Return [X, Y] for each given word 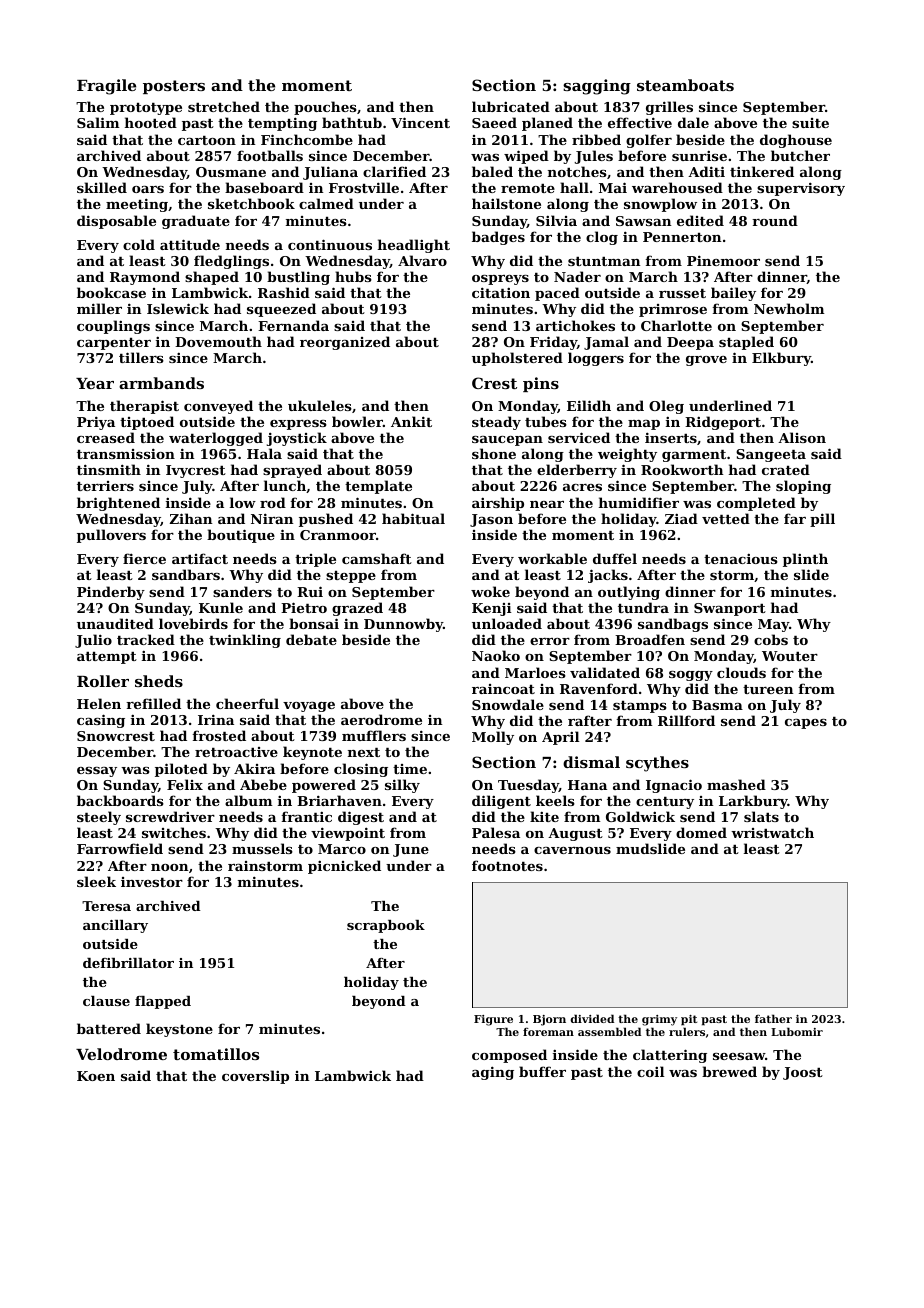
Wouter [790, 656]
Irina [216, 719]
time [410, 769]
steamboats [685, 85]
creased [106, 437]
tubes [546, 421]
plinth [805, 560]
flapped [163, 1002]
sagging [597, 87]
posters [174, 87]
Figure [493, 1020]
